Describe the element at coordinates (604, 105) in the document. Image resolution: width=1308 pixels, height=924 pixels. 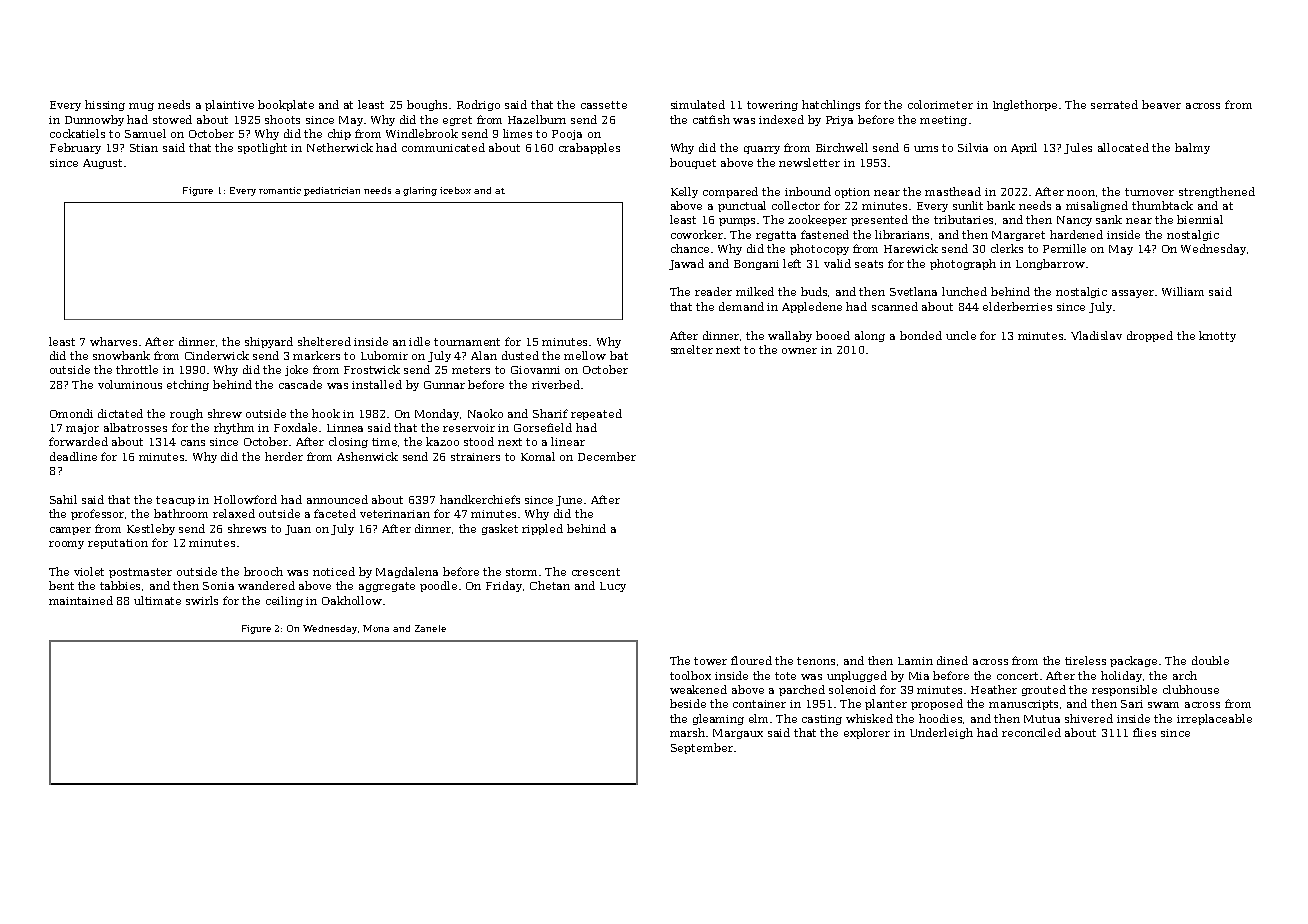
I see `cassette` at that location.
